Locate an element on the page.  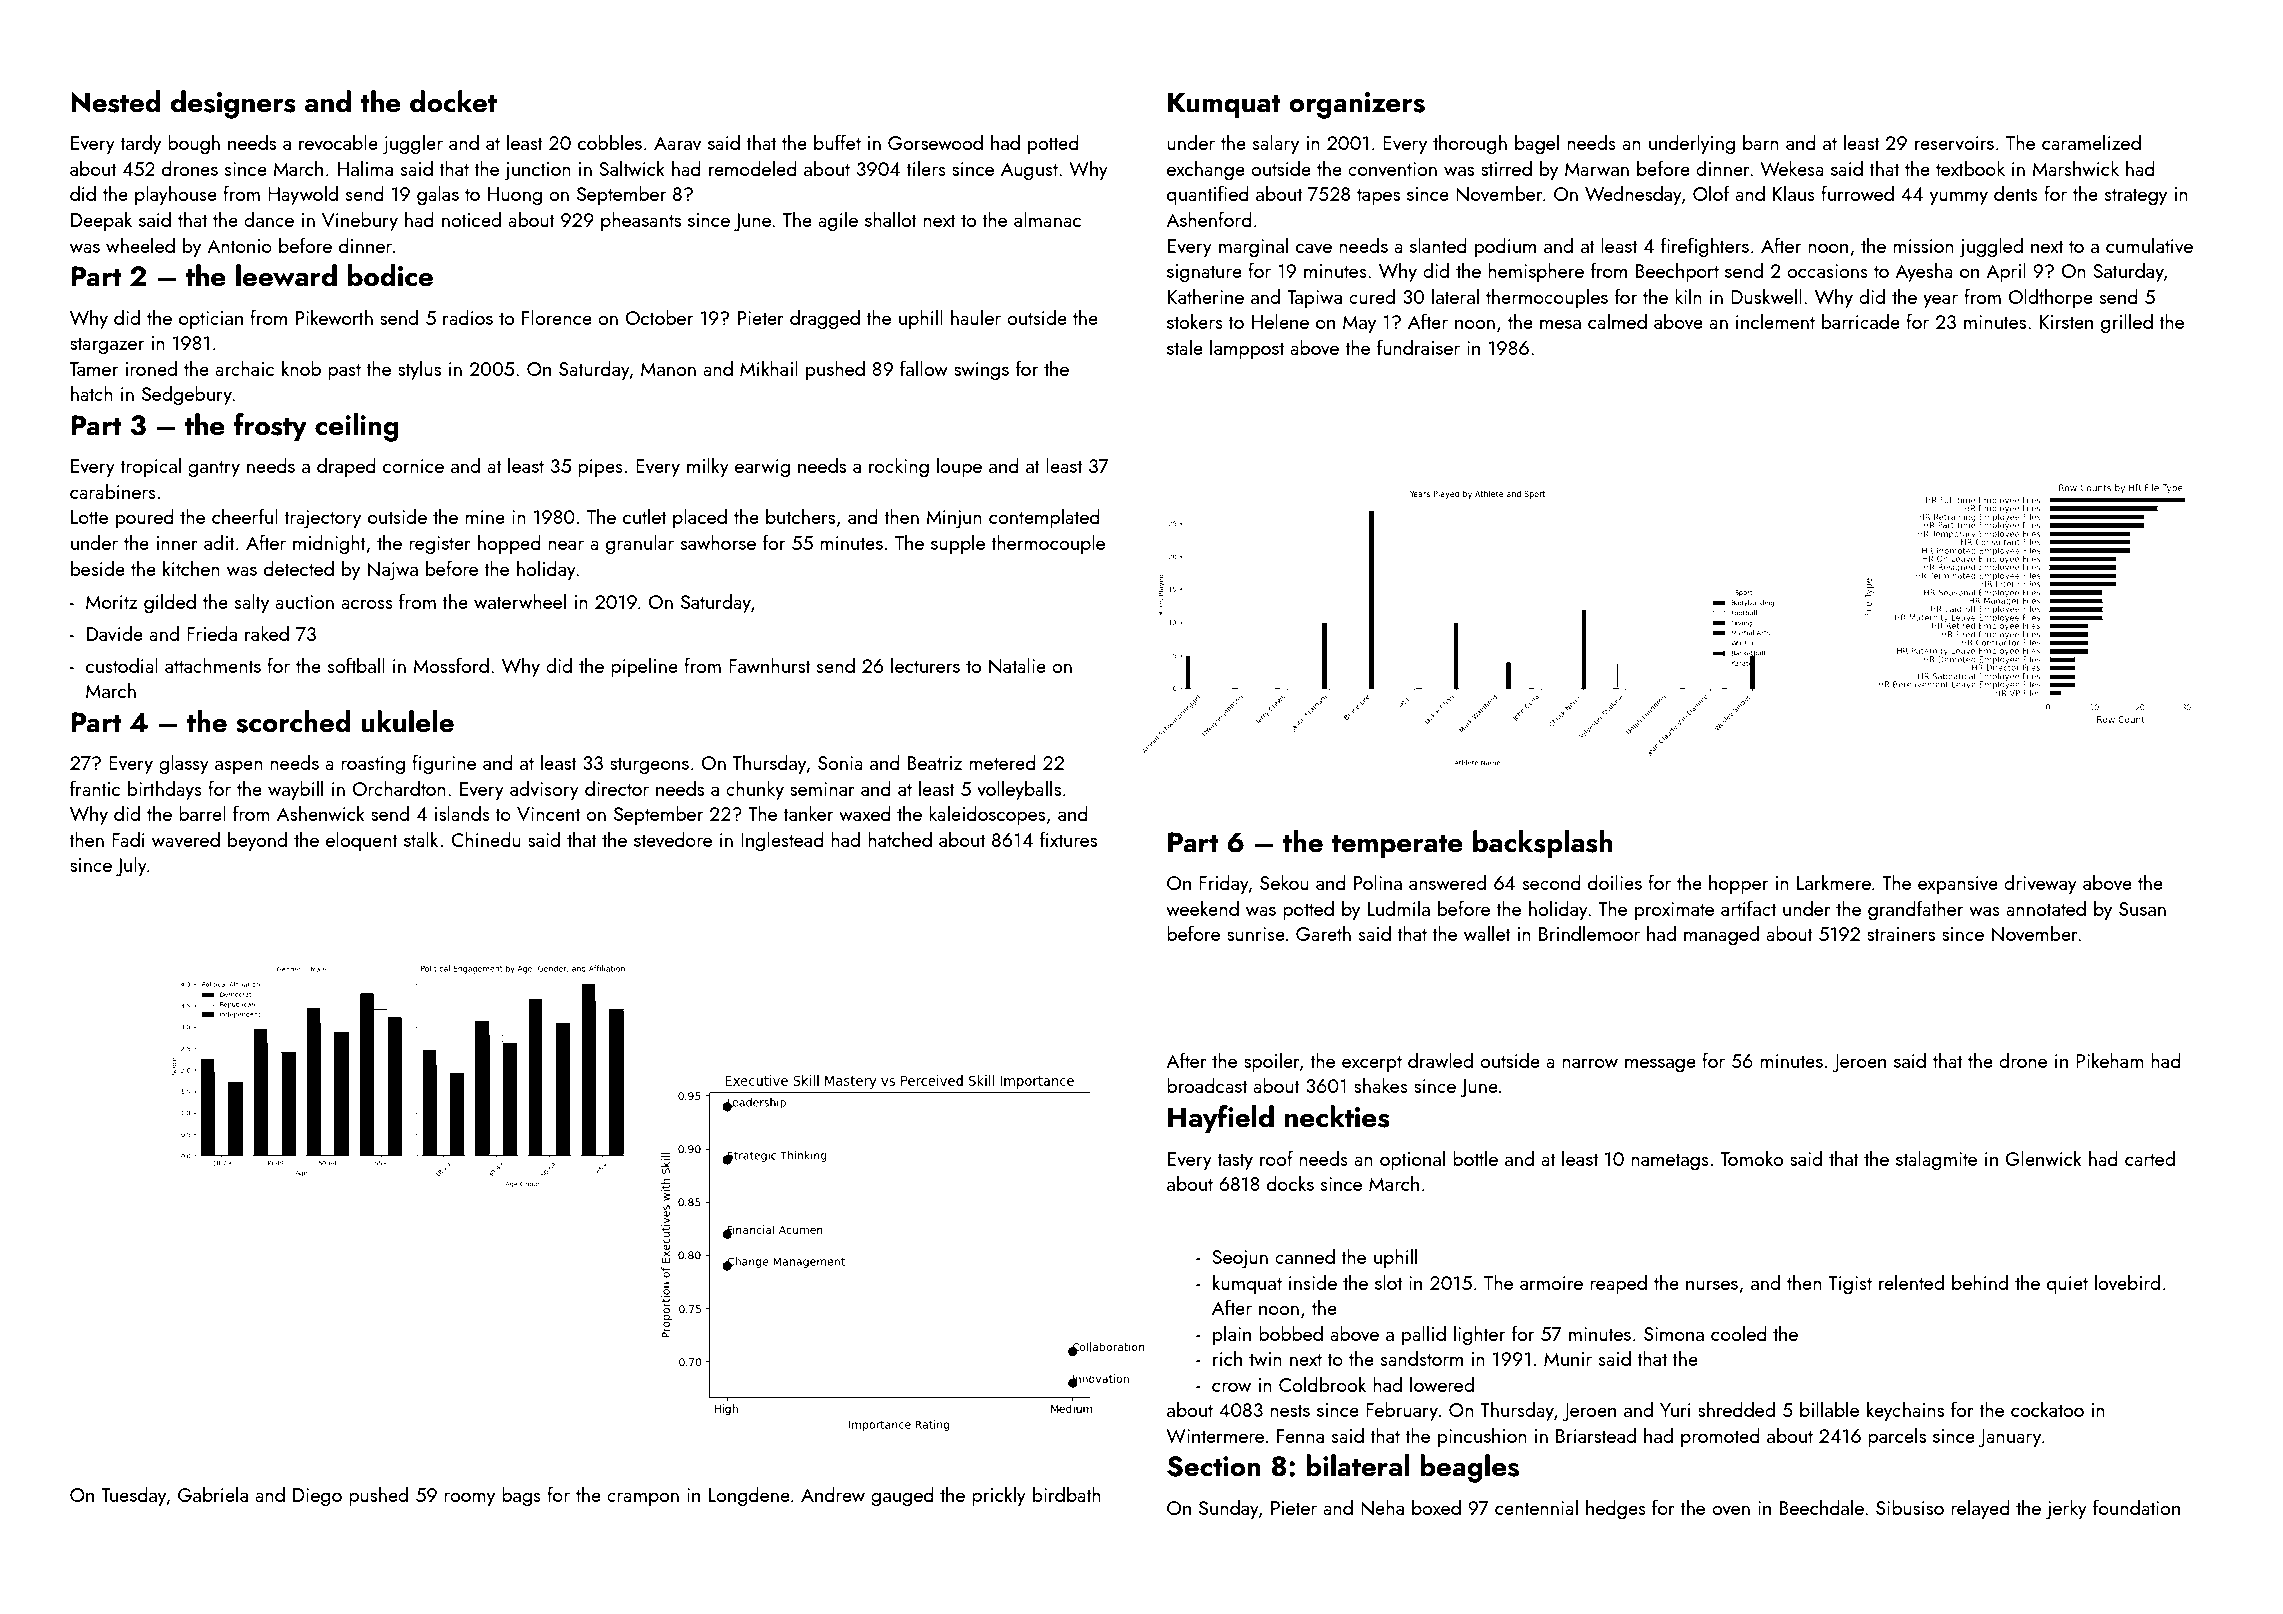
cornice is located at coordinates (413, 466).
